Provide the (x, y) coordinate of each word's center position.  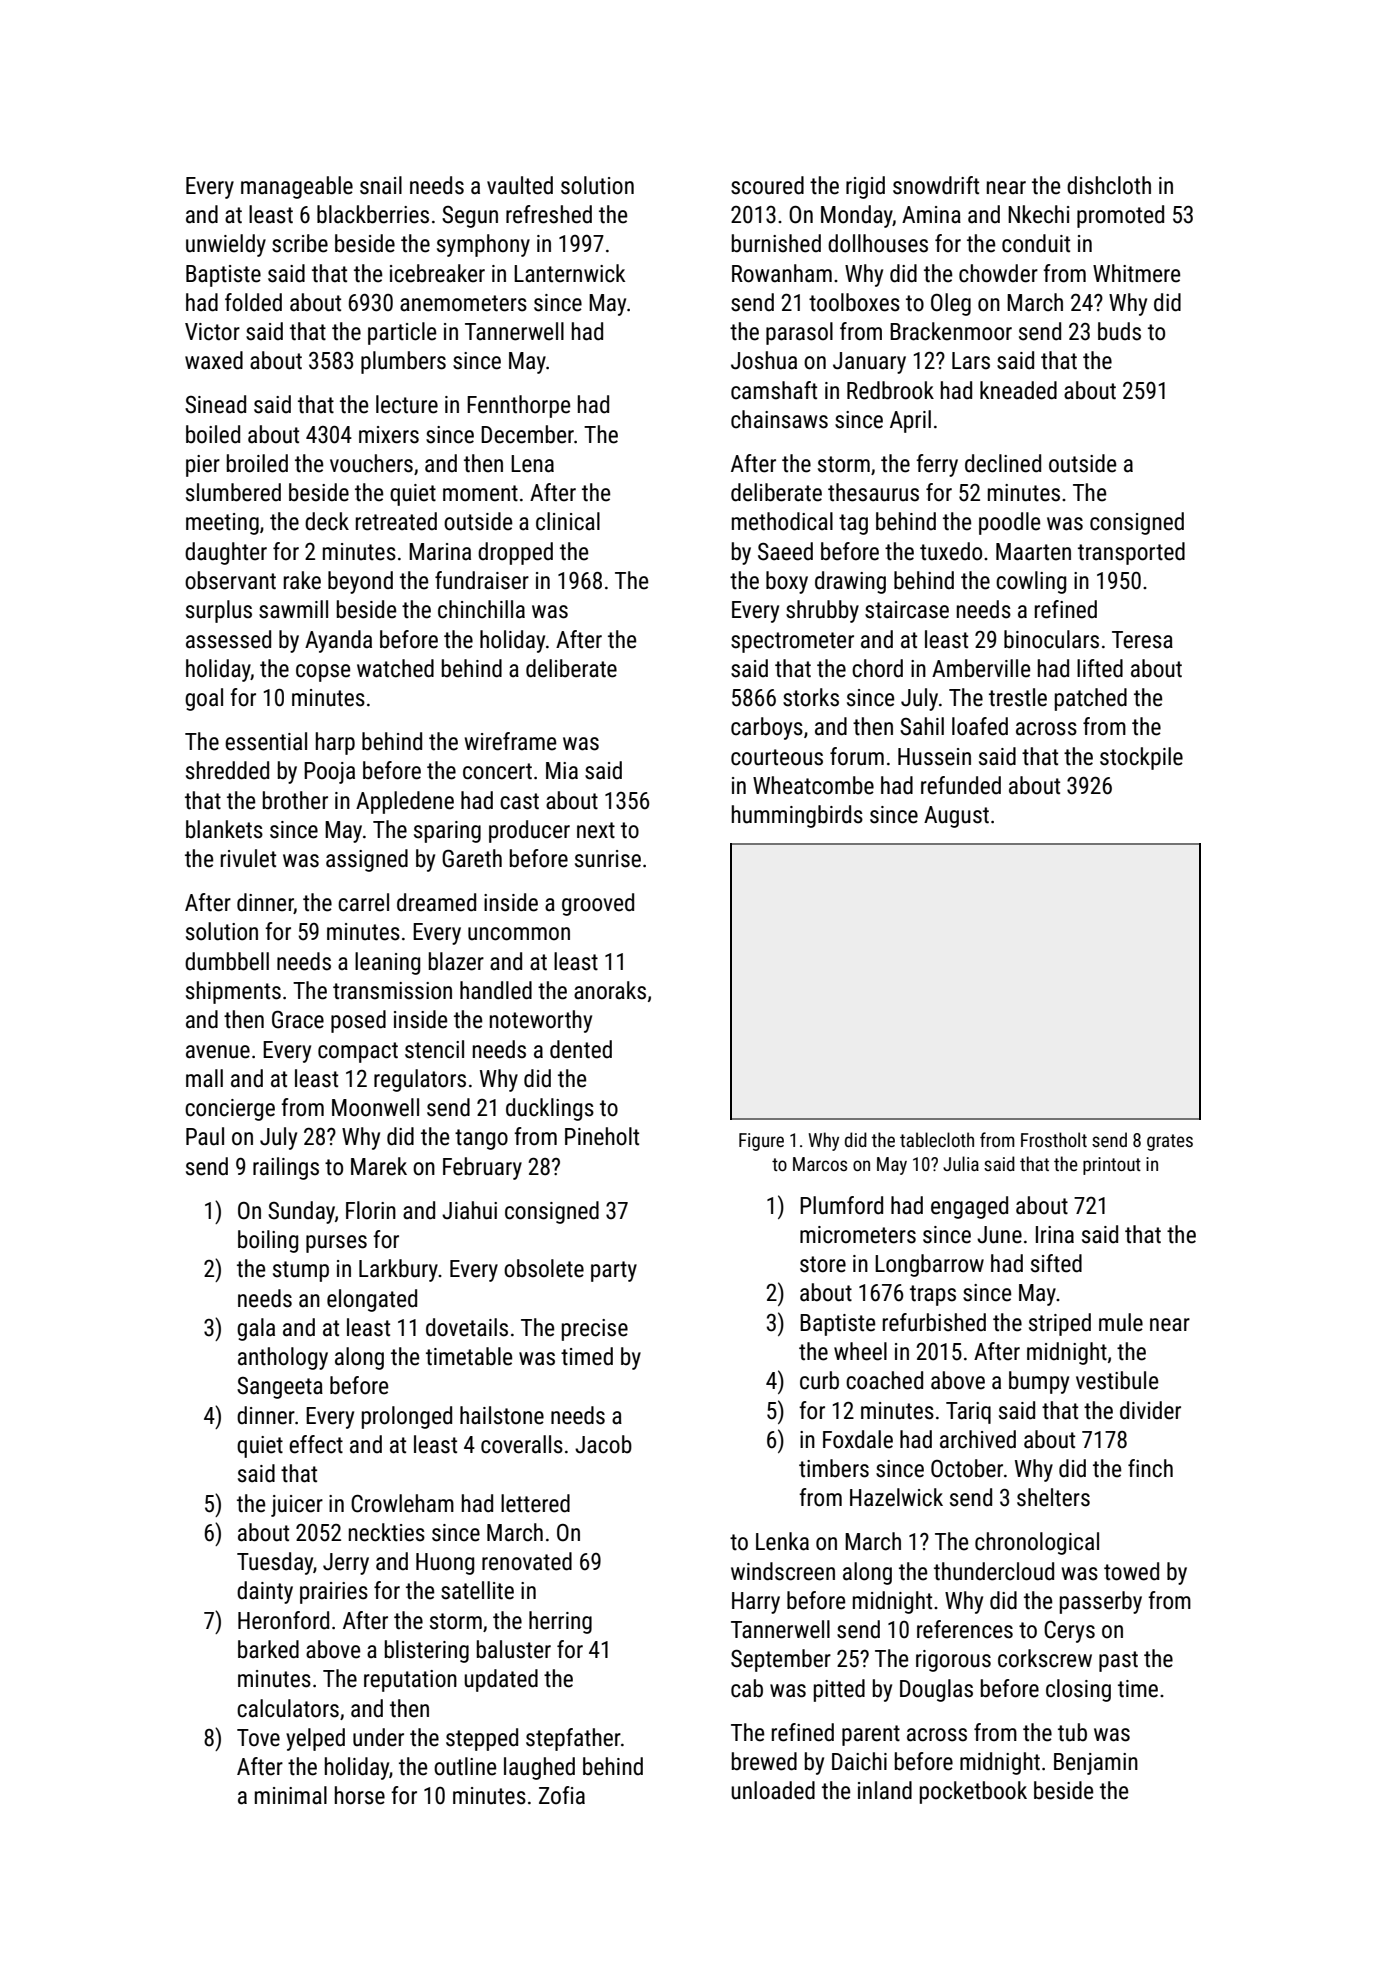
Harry (756, 1603)
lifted (1100, 668)
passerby (1101, 1602)
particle (402, 333)
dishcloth (1109, 185)
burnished (776, 243)
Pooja (329, 773)
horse (360, 1795)
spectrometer (792, 642)
